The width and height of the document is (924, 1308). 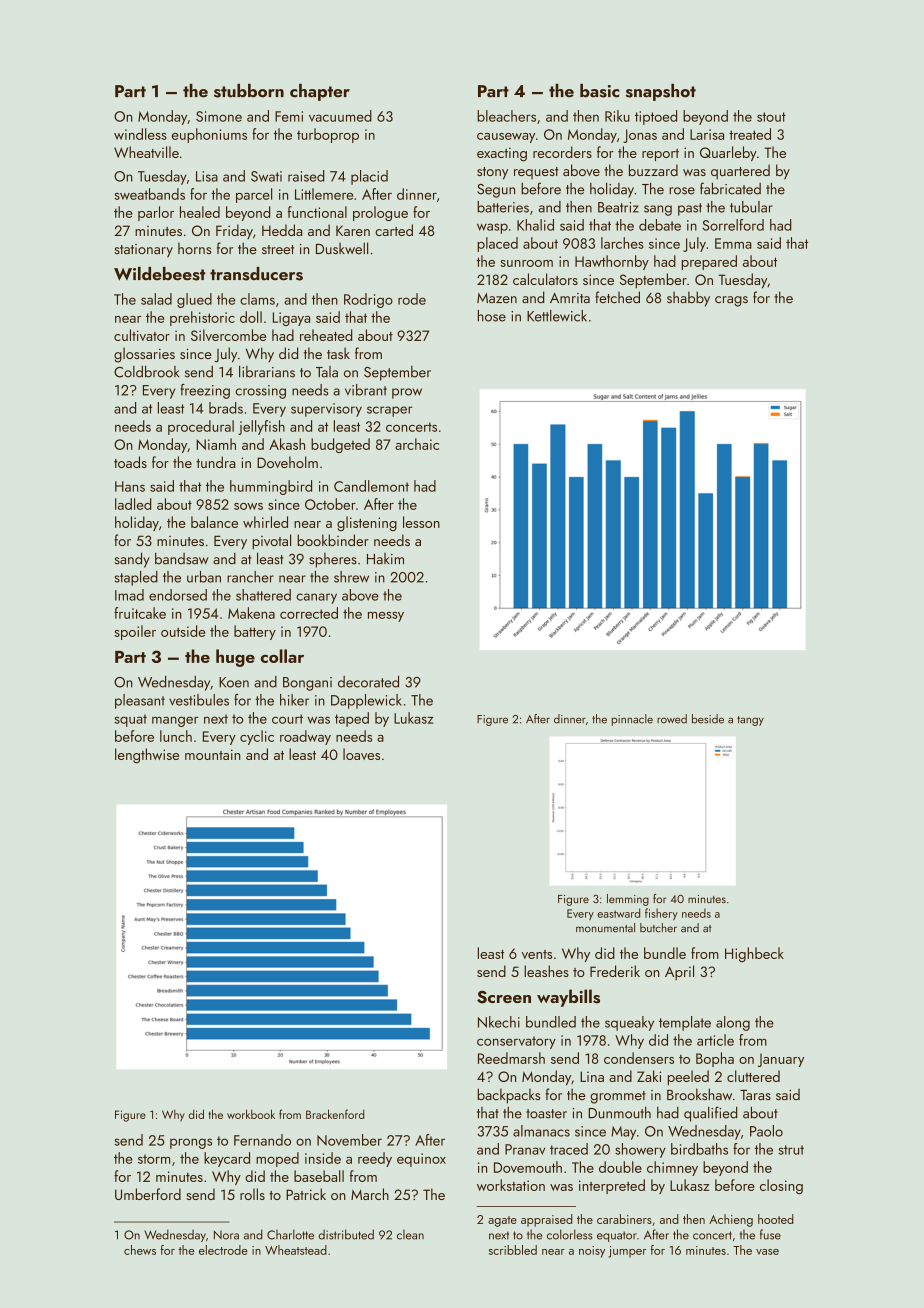 What do you see at coordinates (632, 720) in the document?
I see `pinnacle` at bounding box center [632, 720].
